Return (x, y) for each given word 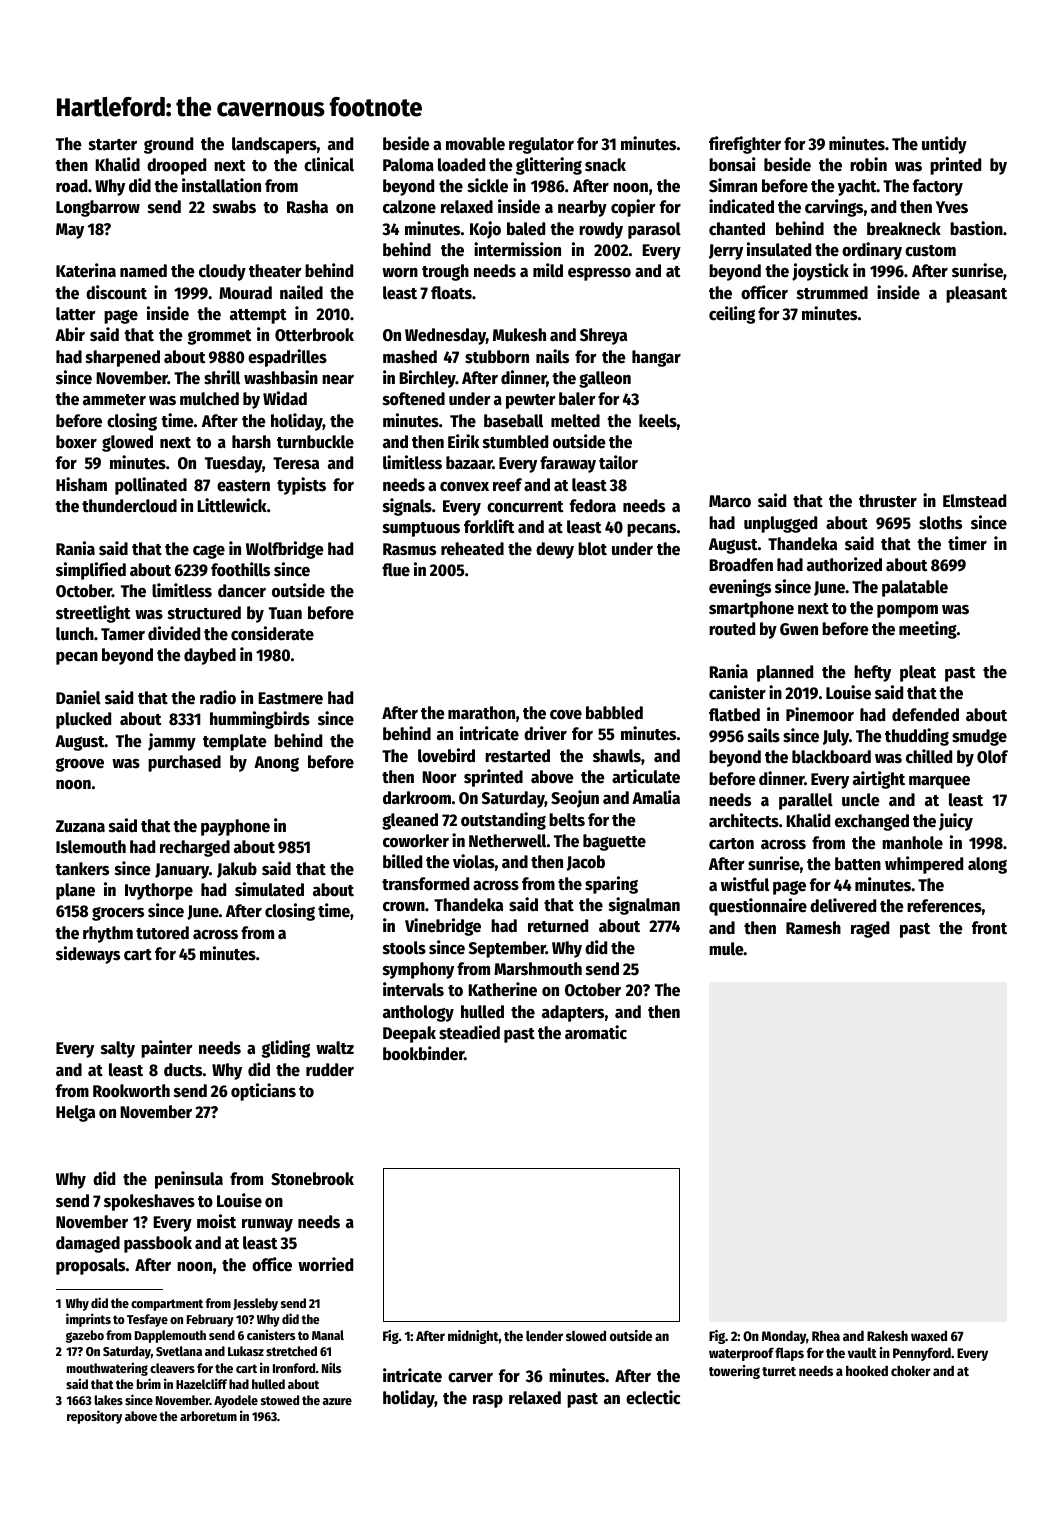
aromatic (596, 1032)
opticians (263, 1092)
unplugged (780, 524)
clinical (329, 164)
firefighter (745, 145)
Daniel (78, 697)
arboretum (208, 1416)
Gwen (799, 629)
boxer (76, 442)
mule (726, 949)
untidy (944, 145)
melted (575, 421)
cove (566, 715)
